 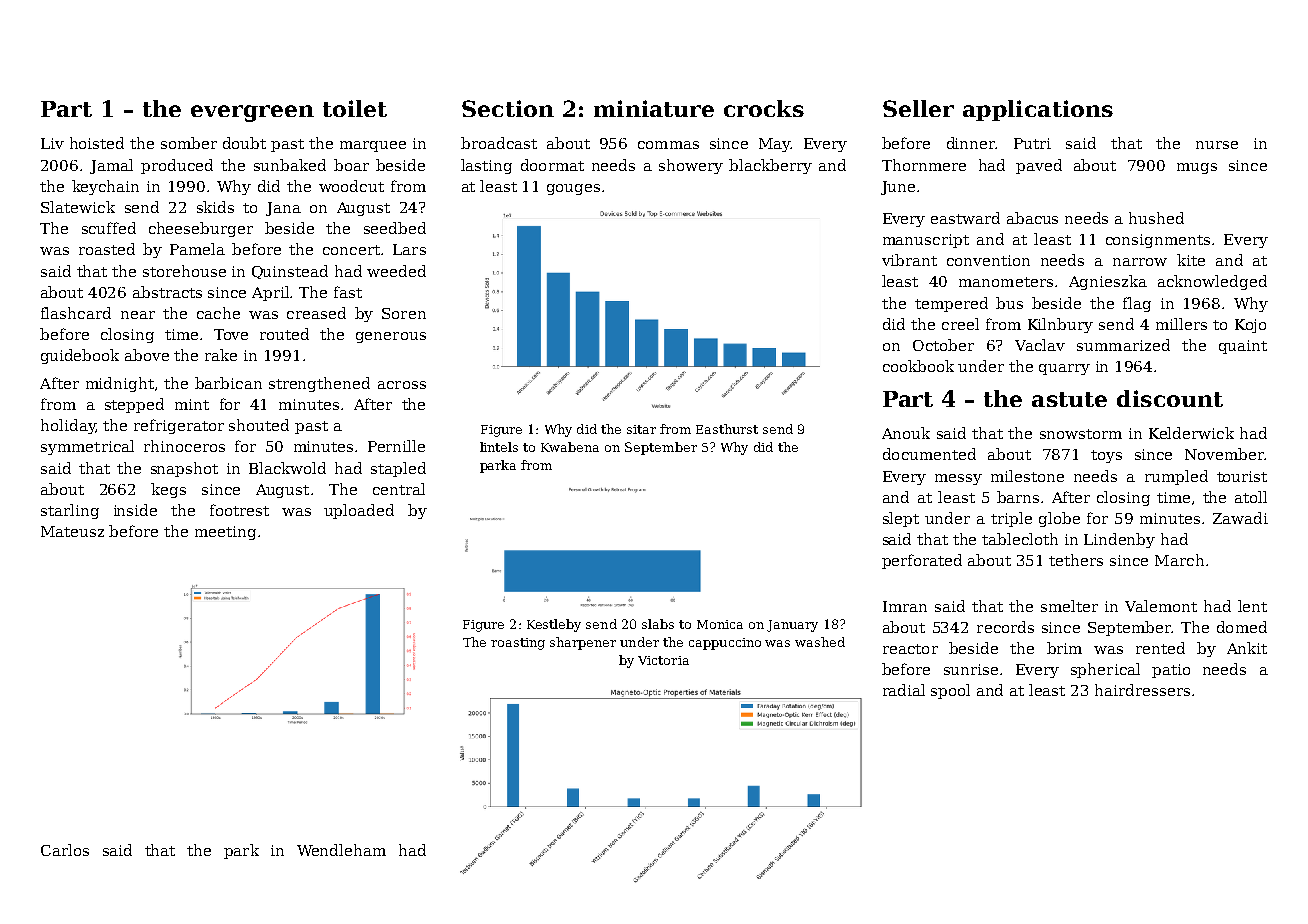 What do you see at coordinates (764, 108) in the page?
I see `crocks` at bounding box center [764, 108].
